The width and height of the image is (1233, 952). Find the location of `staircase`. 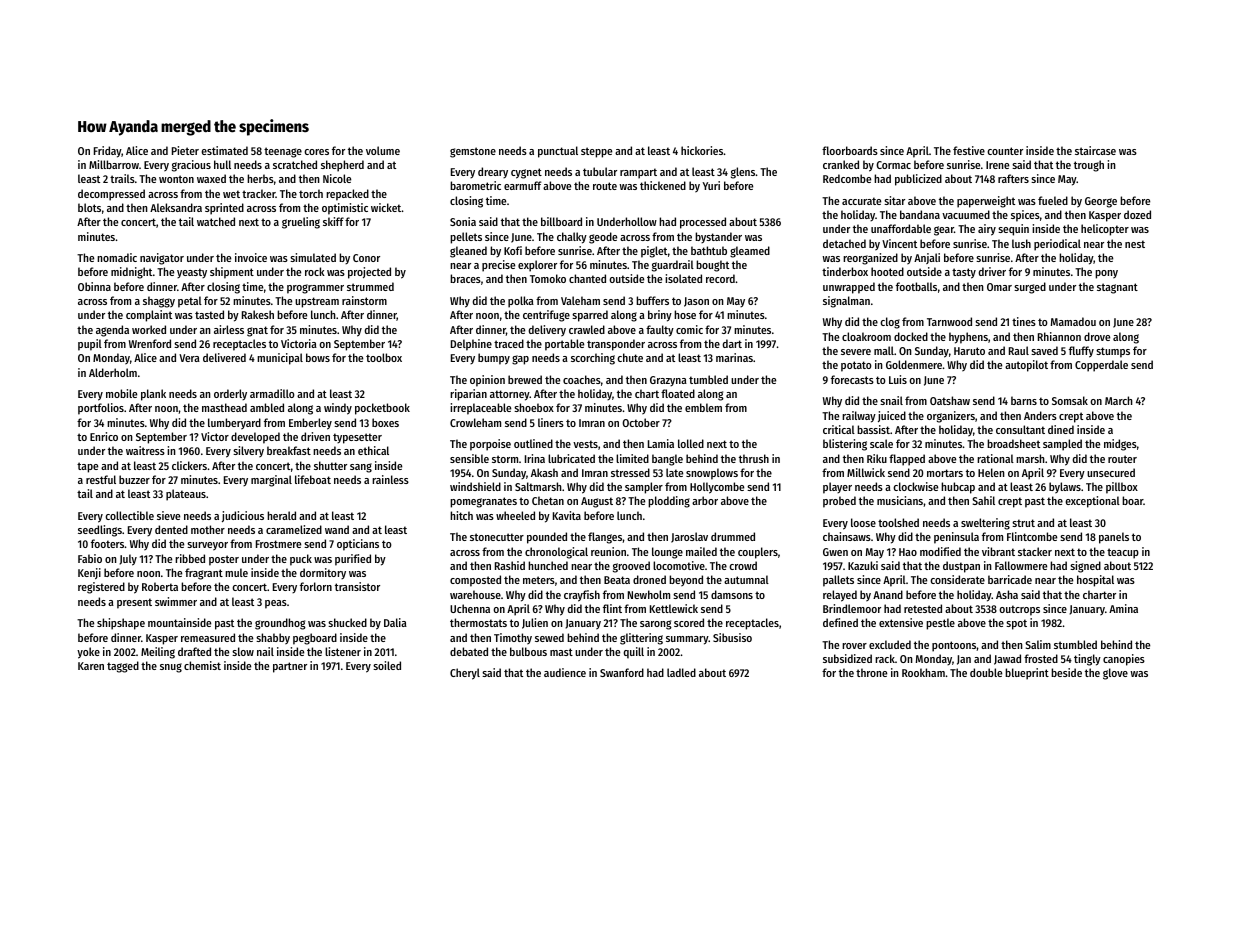

staircase is located at coordinates (1095, 150).
